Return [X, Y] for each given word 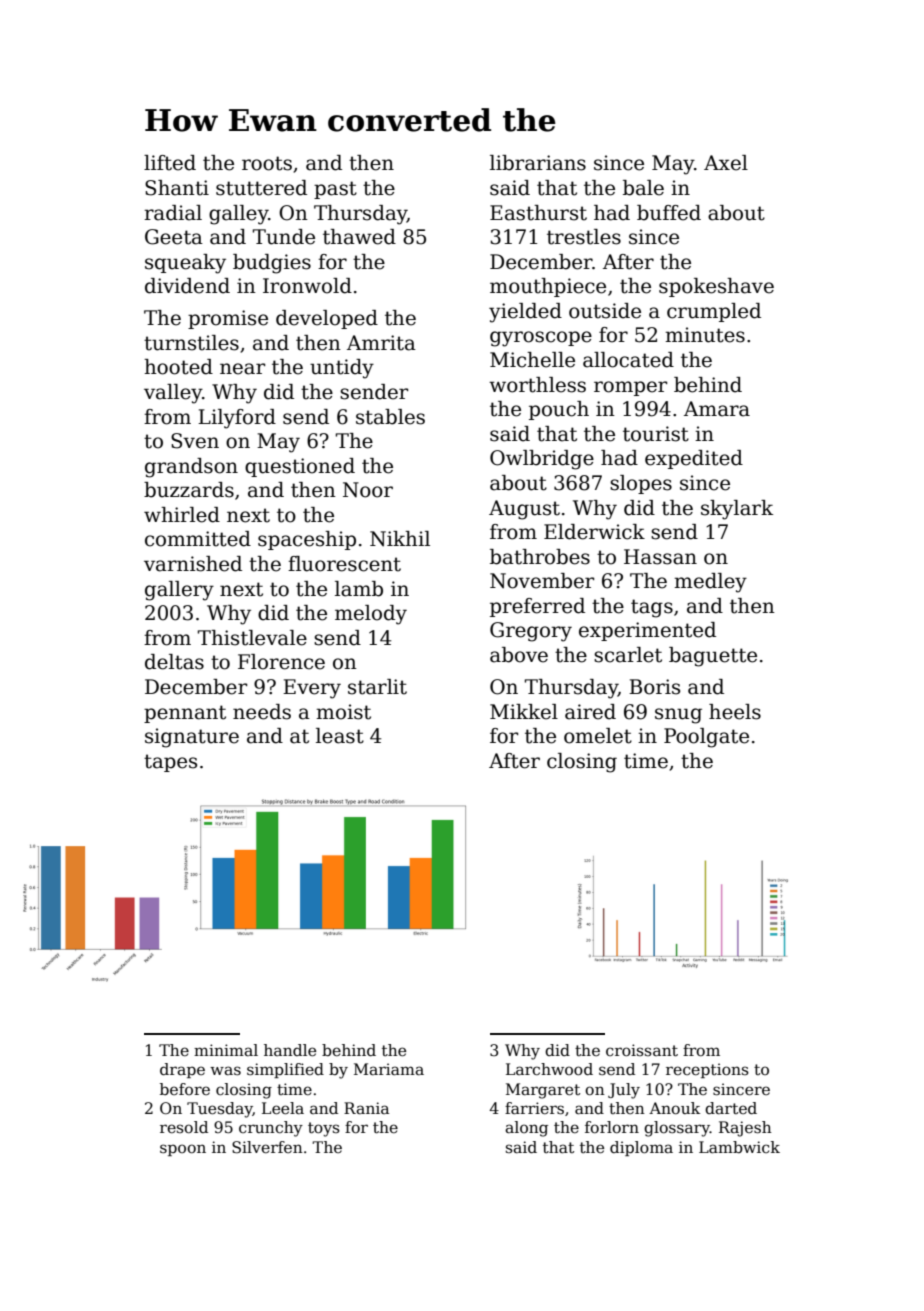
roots [267, 163]
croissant [642, 1050]
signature [192, 738]
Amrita [381, 343]
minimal [226, 1050]
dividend [187, 286]
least [340, 736]
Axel [726, 163]
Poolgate [706, 738]
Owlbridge [542, 460]
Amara [717, 409]
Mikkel [524, 712]
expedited [694, 459]
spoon [183, 1150]
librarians [538, 163]
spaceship [307, 540]
